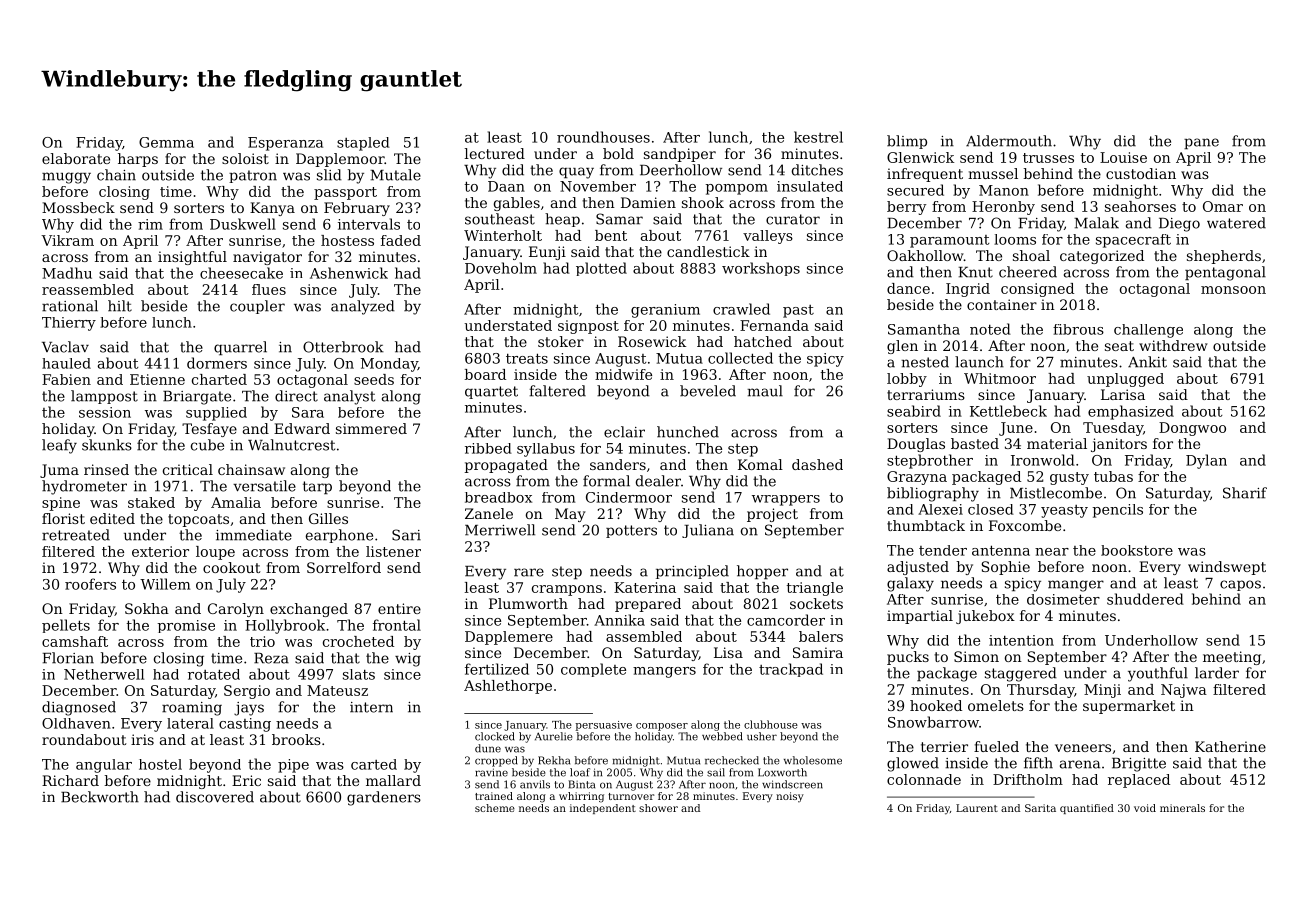  I want to click on pane, so click(1201, 143).
